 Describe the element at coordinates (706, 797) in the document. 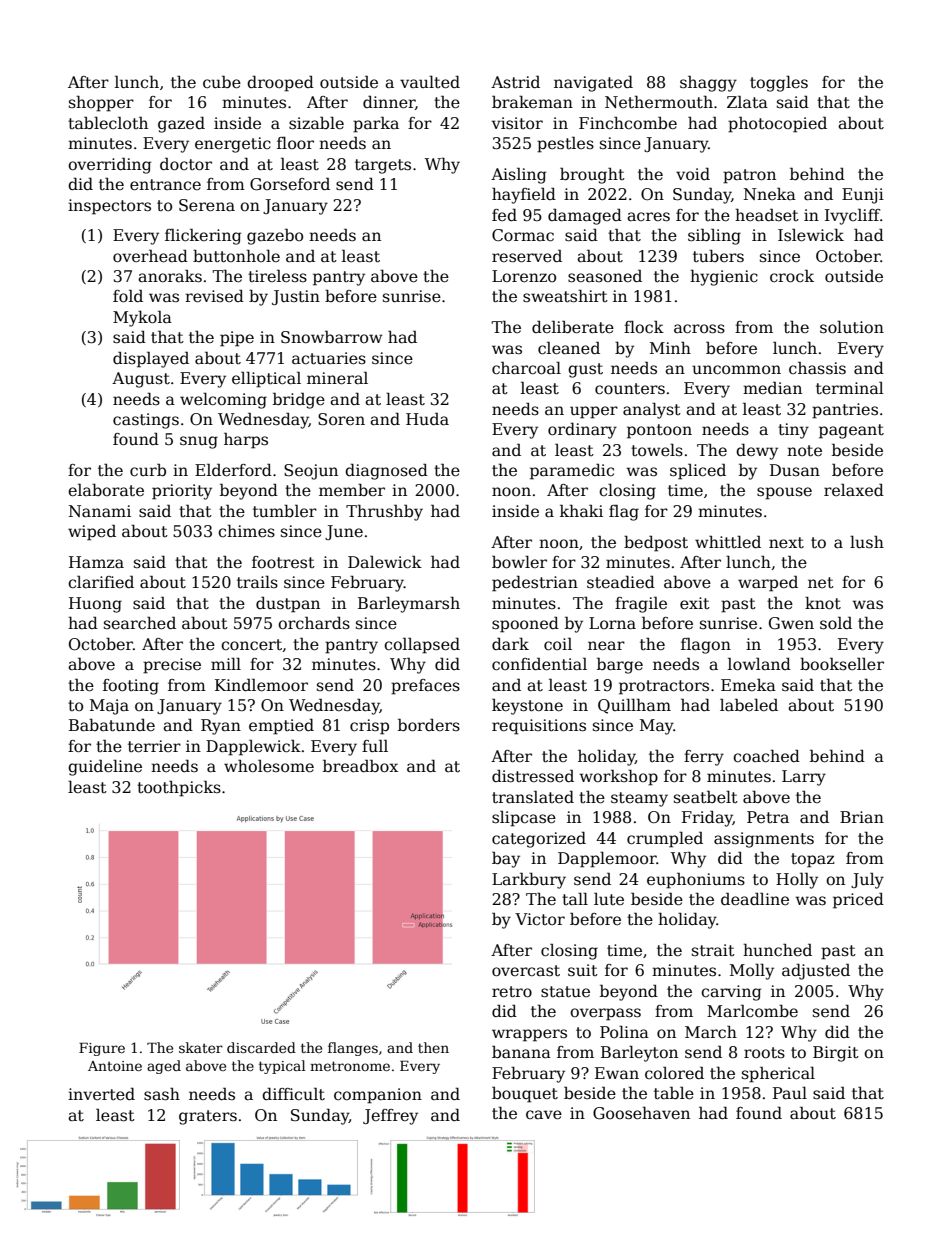

I see `seatbelt` at that location.
